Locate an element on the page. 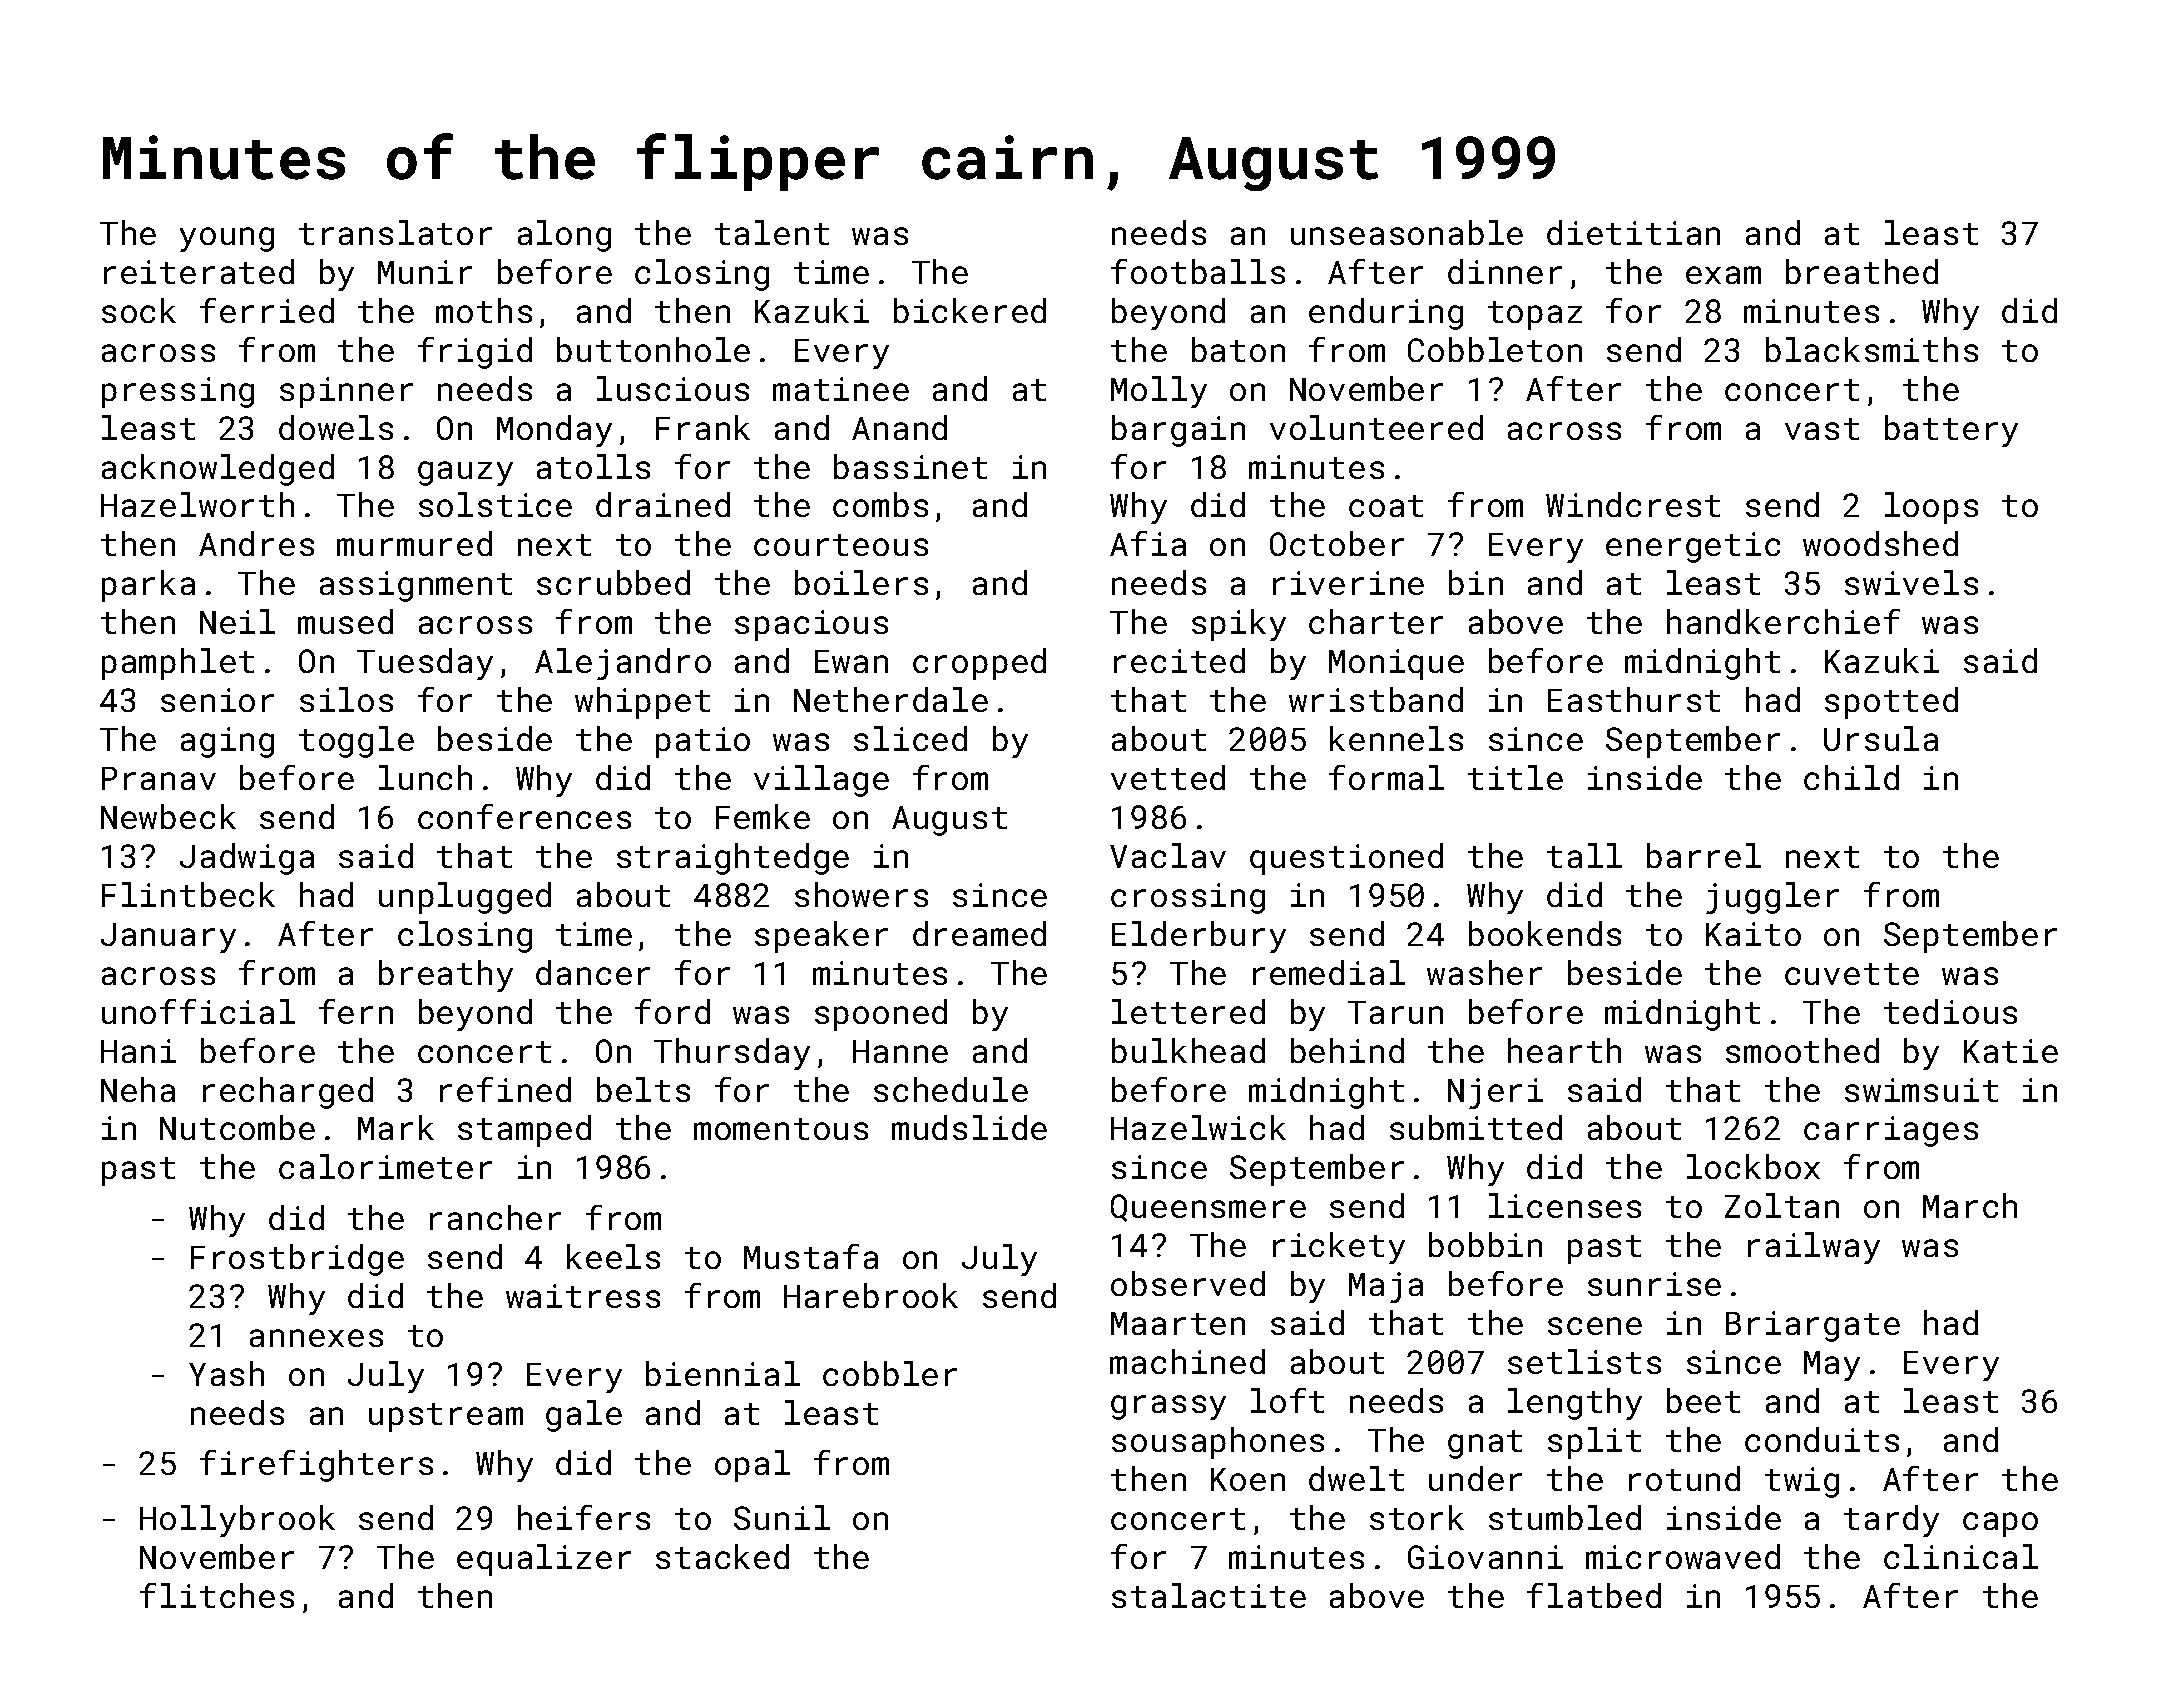 This document has height=1683, width=2178. vast is located at coordinates (1822, 429).
